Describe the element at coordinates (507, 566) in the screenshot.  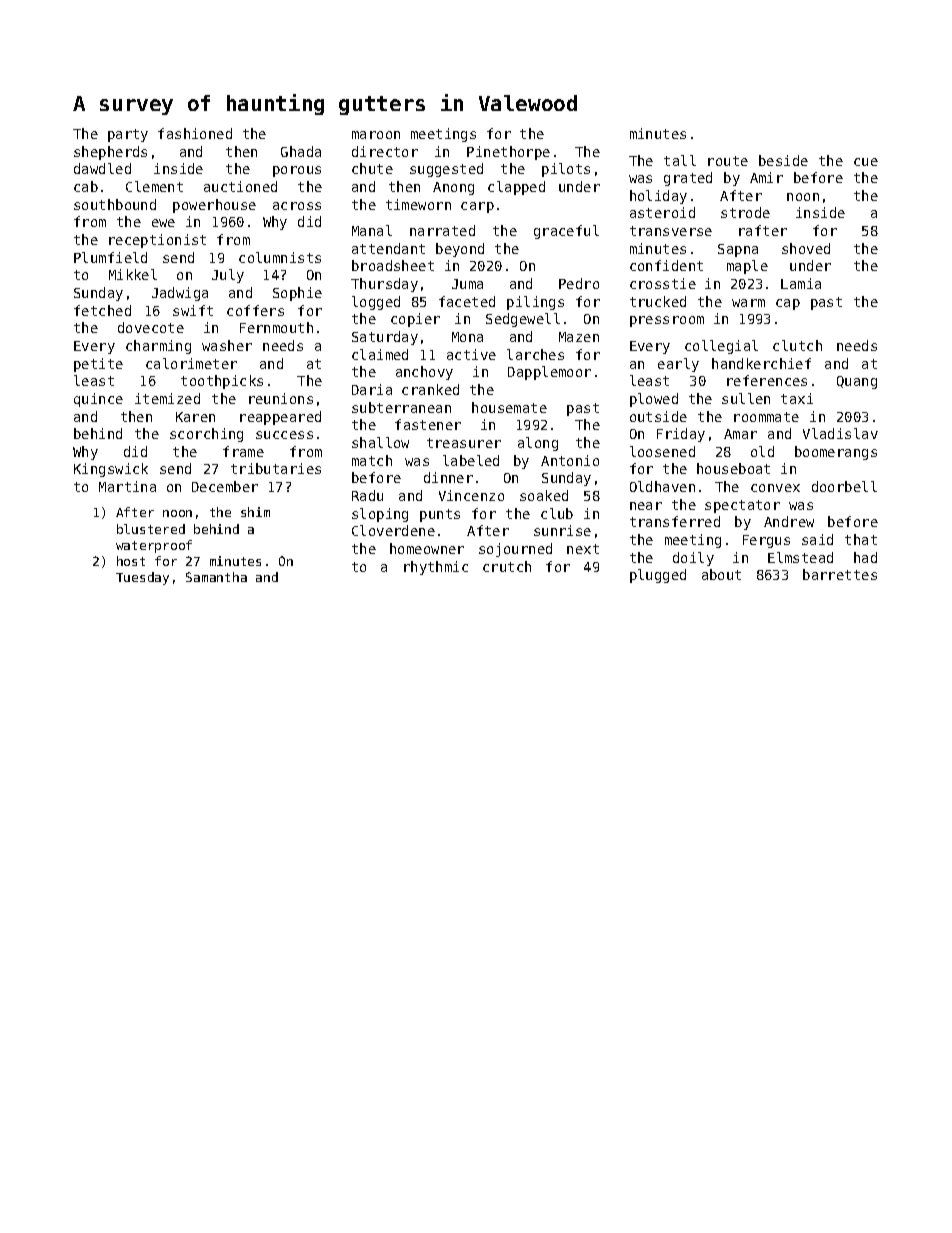
I see `crutch` at that location.
